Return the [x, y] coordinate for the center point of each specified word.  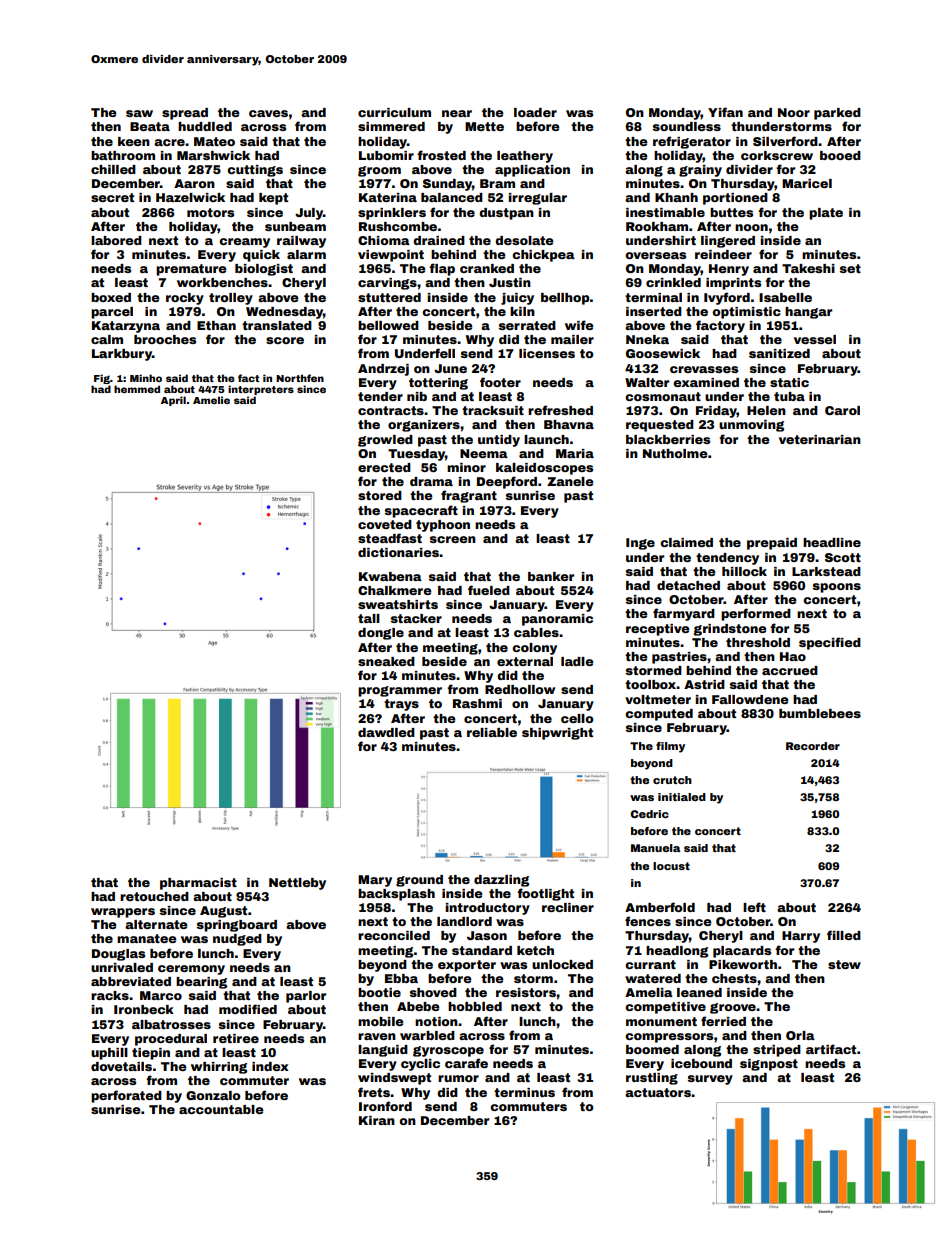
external [525, 661]
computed [659, 715]
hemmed [137, 389]
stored [380, 495]
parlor [306, 997]
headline [832, 542]
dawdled [386, 732]
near [457, 113]
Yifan [725, 112]
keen [134, 141]
